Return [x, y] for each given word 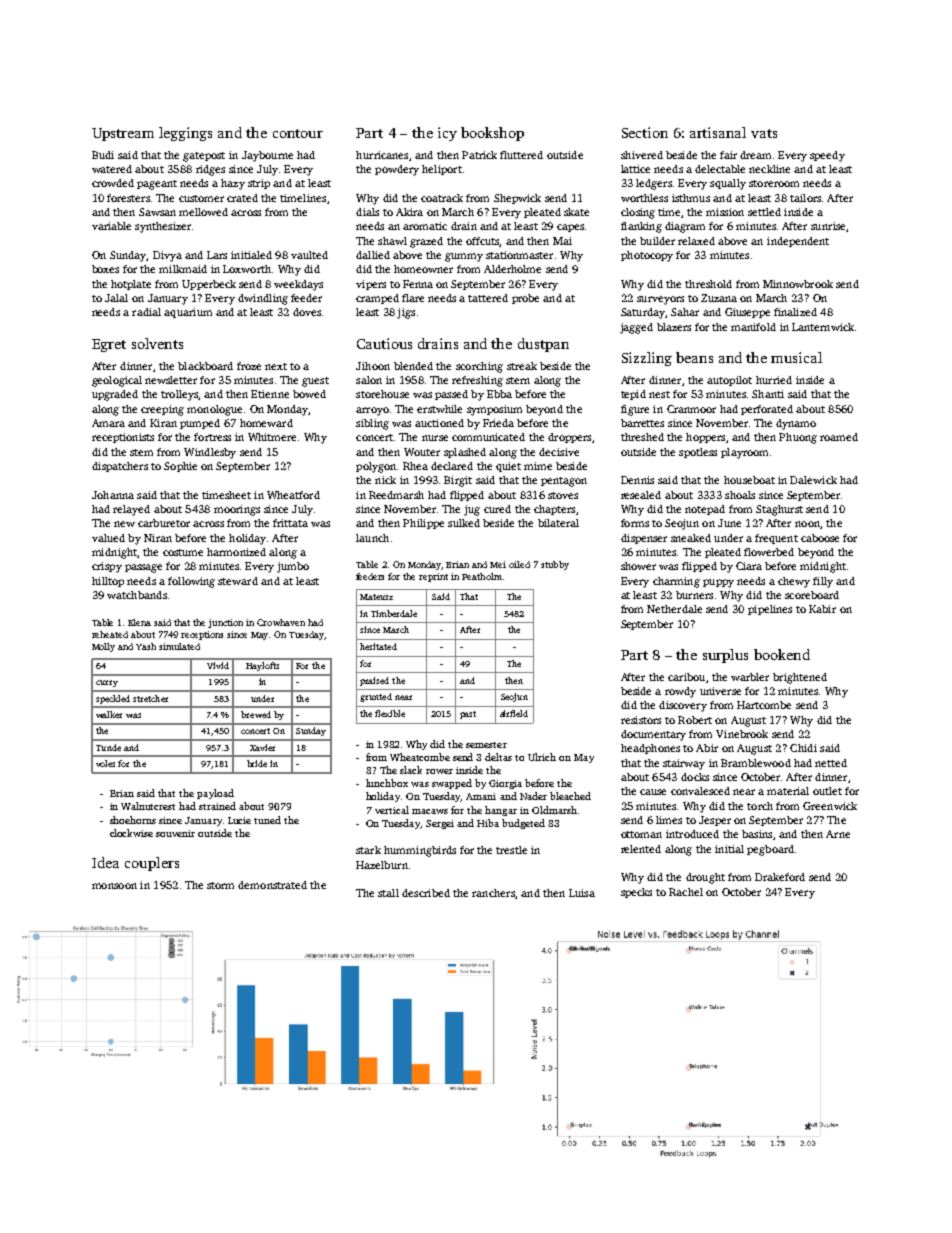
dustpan [543, 345]
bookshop [492, 134]
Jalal [116, 298]
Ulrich [542, 757]
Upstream [123, 134]
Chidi [803, 748]
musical [796, 357]
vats [764, 133]
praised [374, 681]
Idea [105, 862]
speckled [113, 699]
